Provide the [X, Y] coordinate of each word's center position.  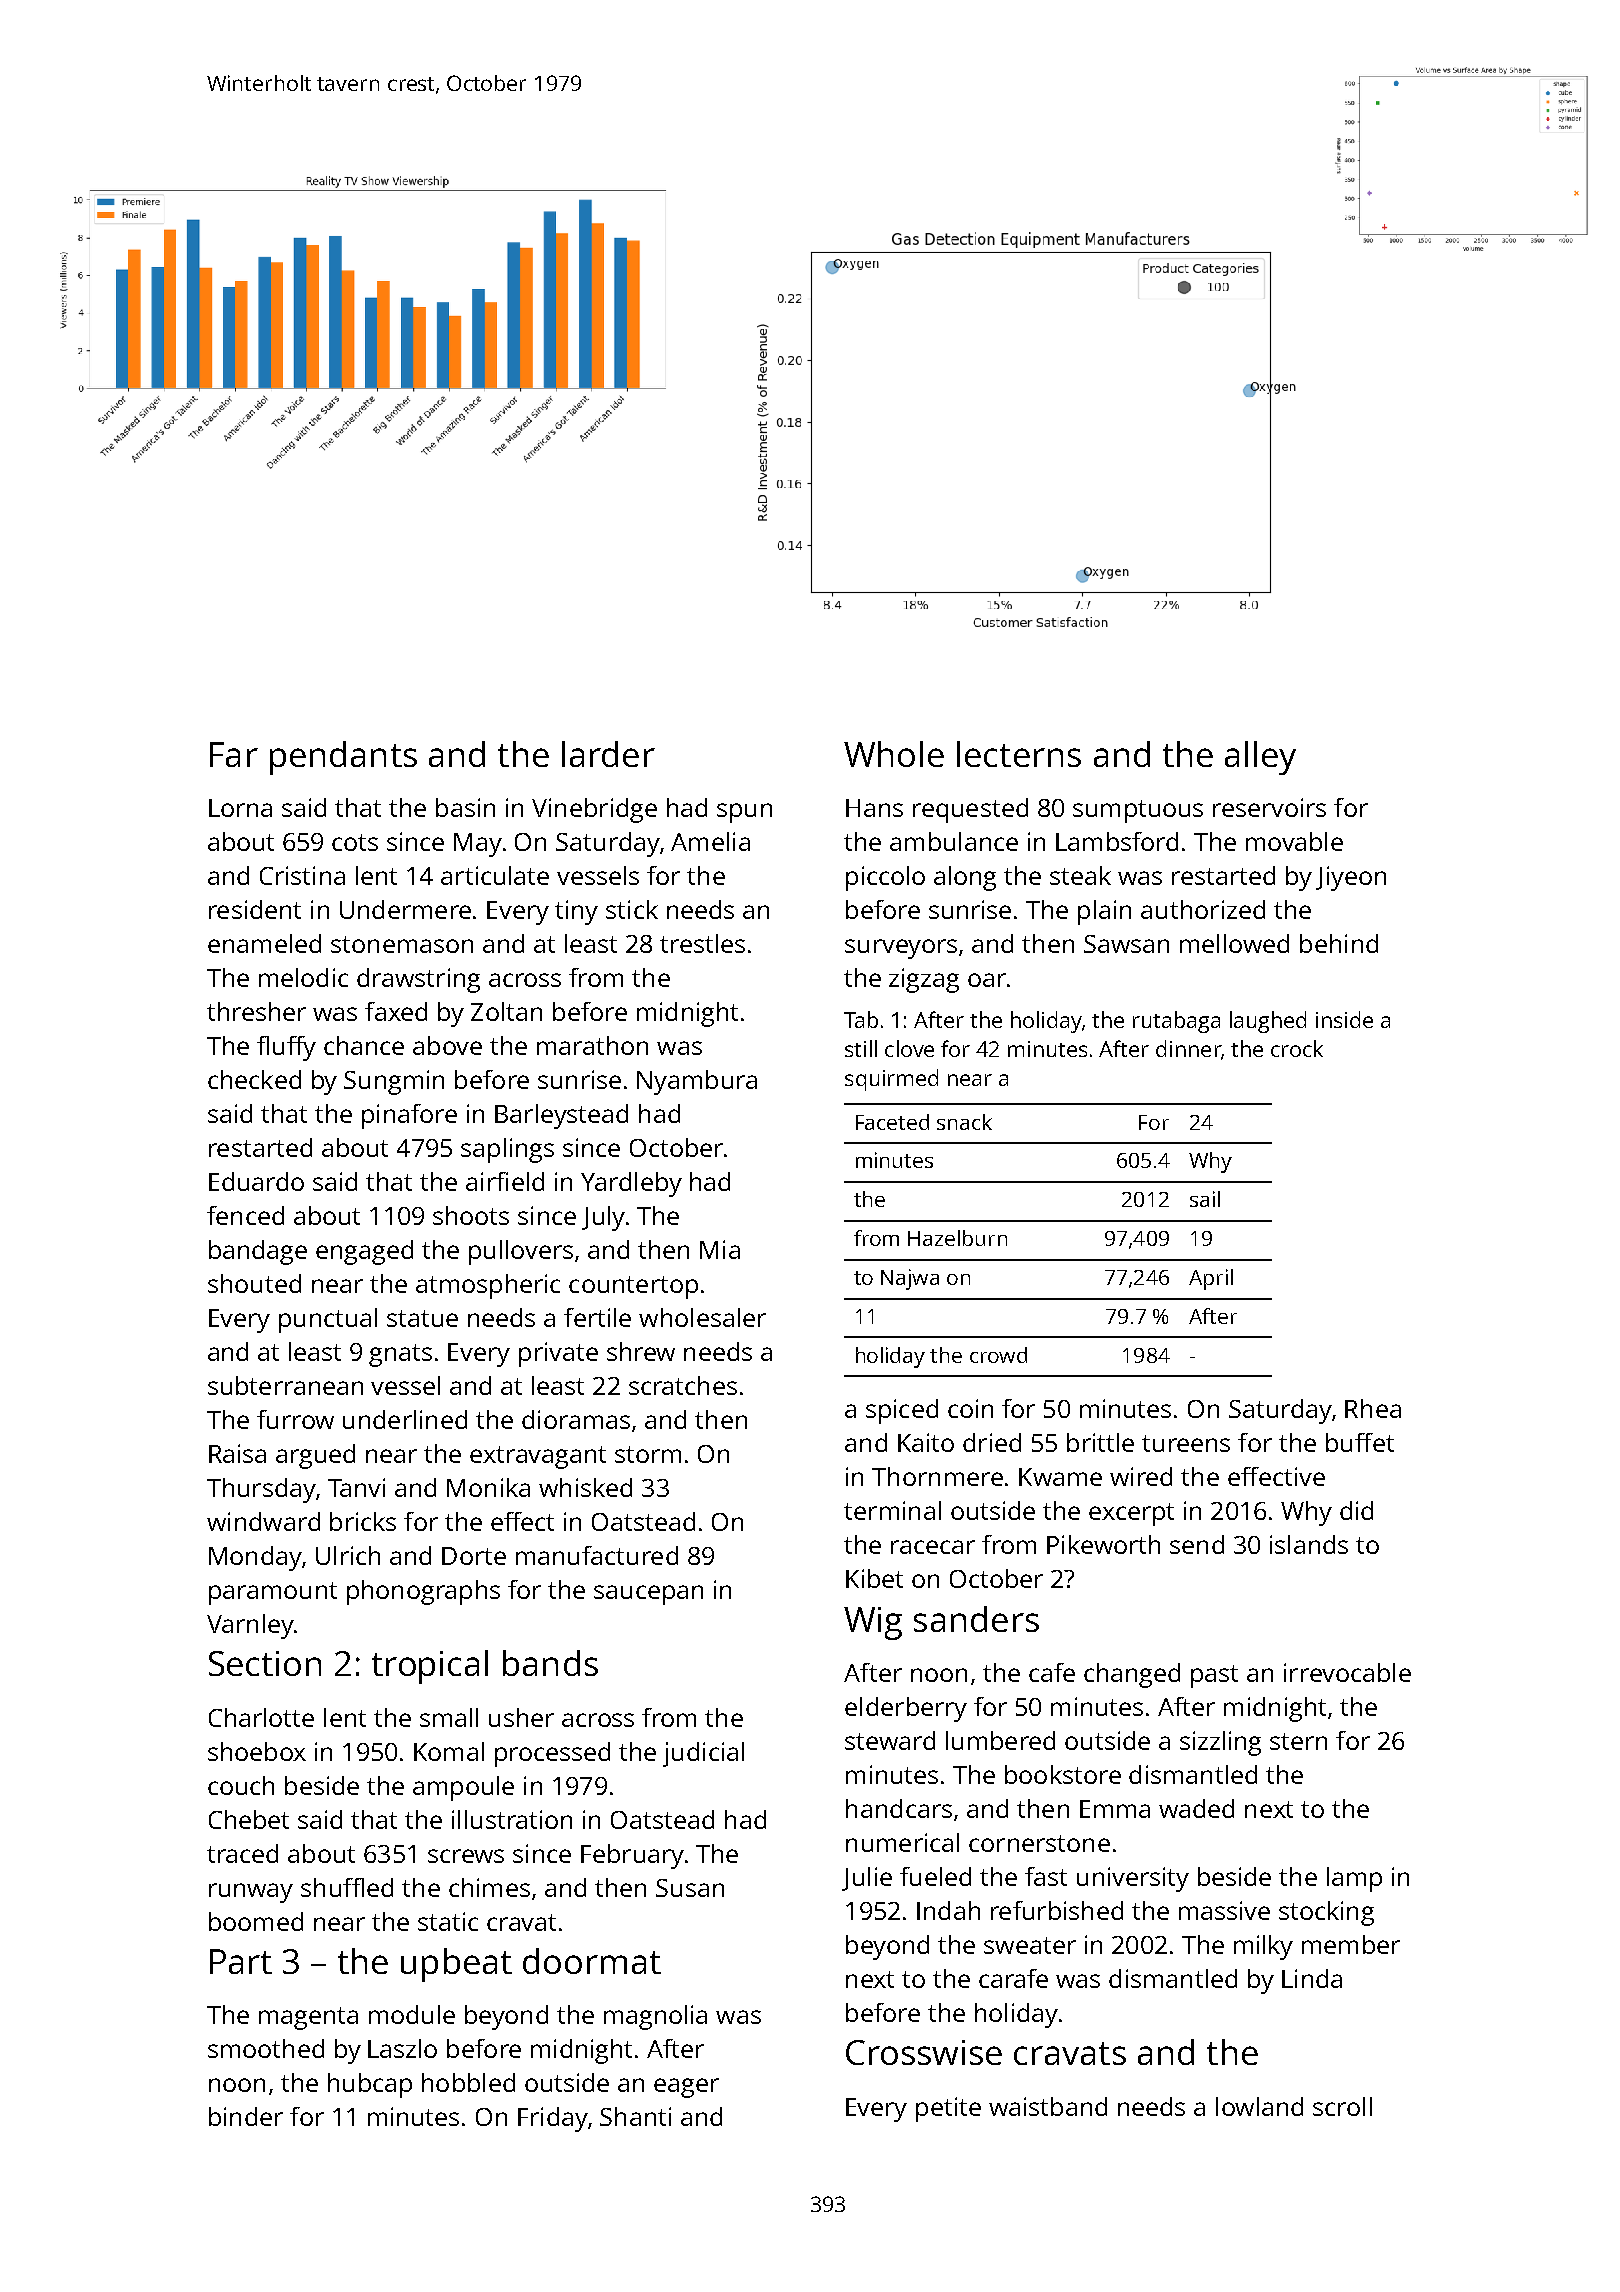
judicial [703, 1754]
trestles [702, 943]
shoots [471, 1215]
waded [1196, 1808]
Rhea [1373, 1408]
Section [265, 1663]
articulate [495, 875]
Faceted [892, 1122]
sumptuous [1138, 811]
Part [241, 1961]
